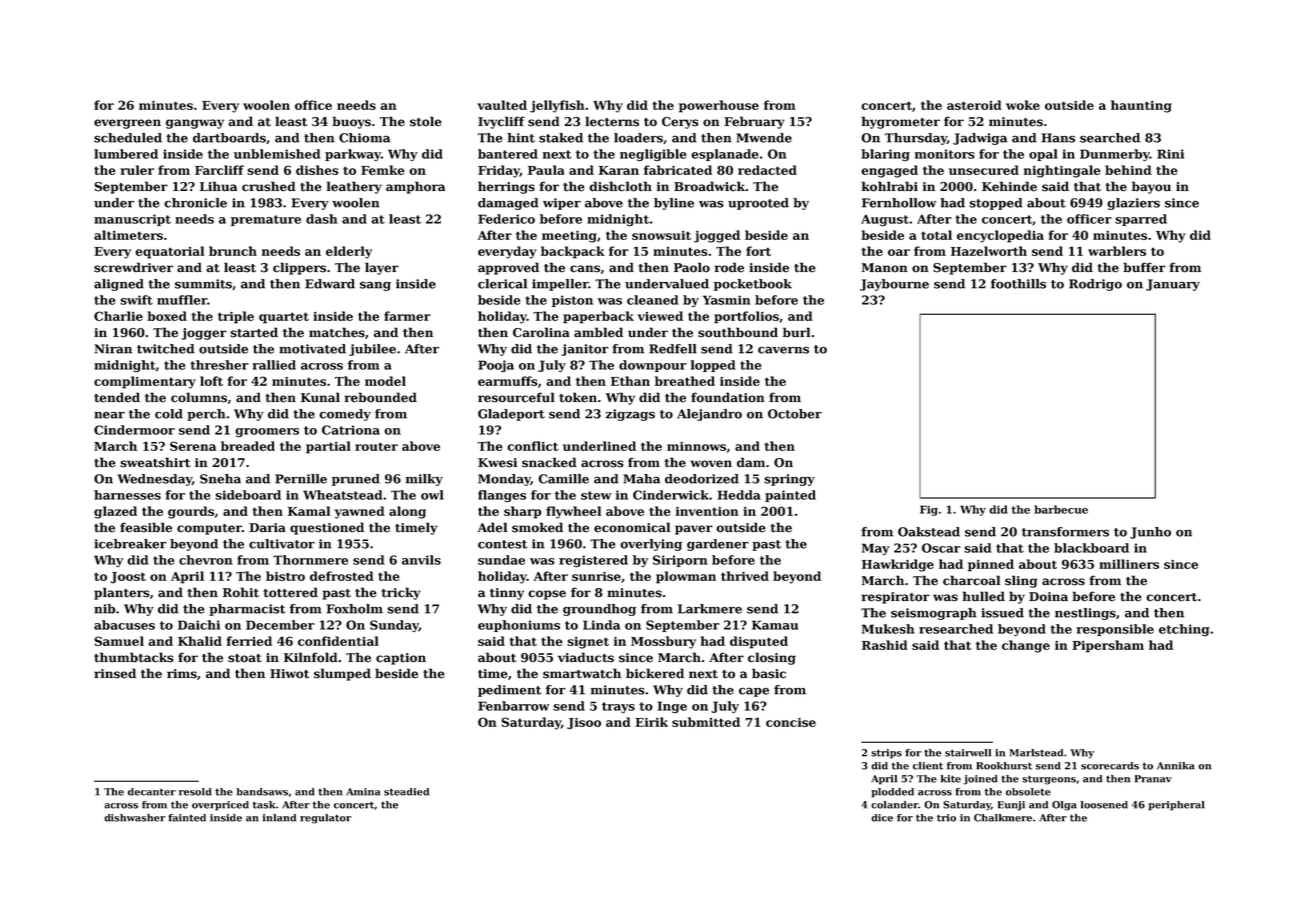 Image resolution: width=1308 pixels, height=924 pixels. Describe the element at coordinates (1003, 818) in the document. I see `Chalkmere` at that location.
